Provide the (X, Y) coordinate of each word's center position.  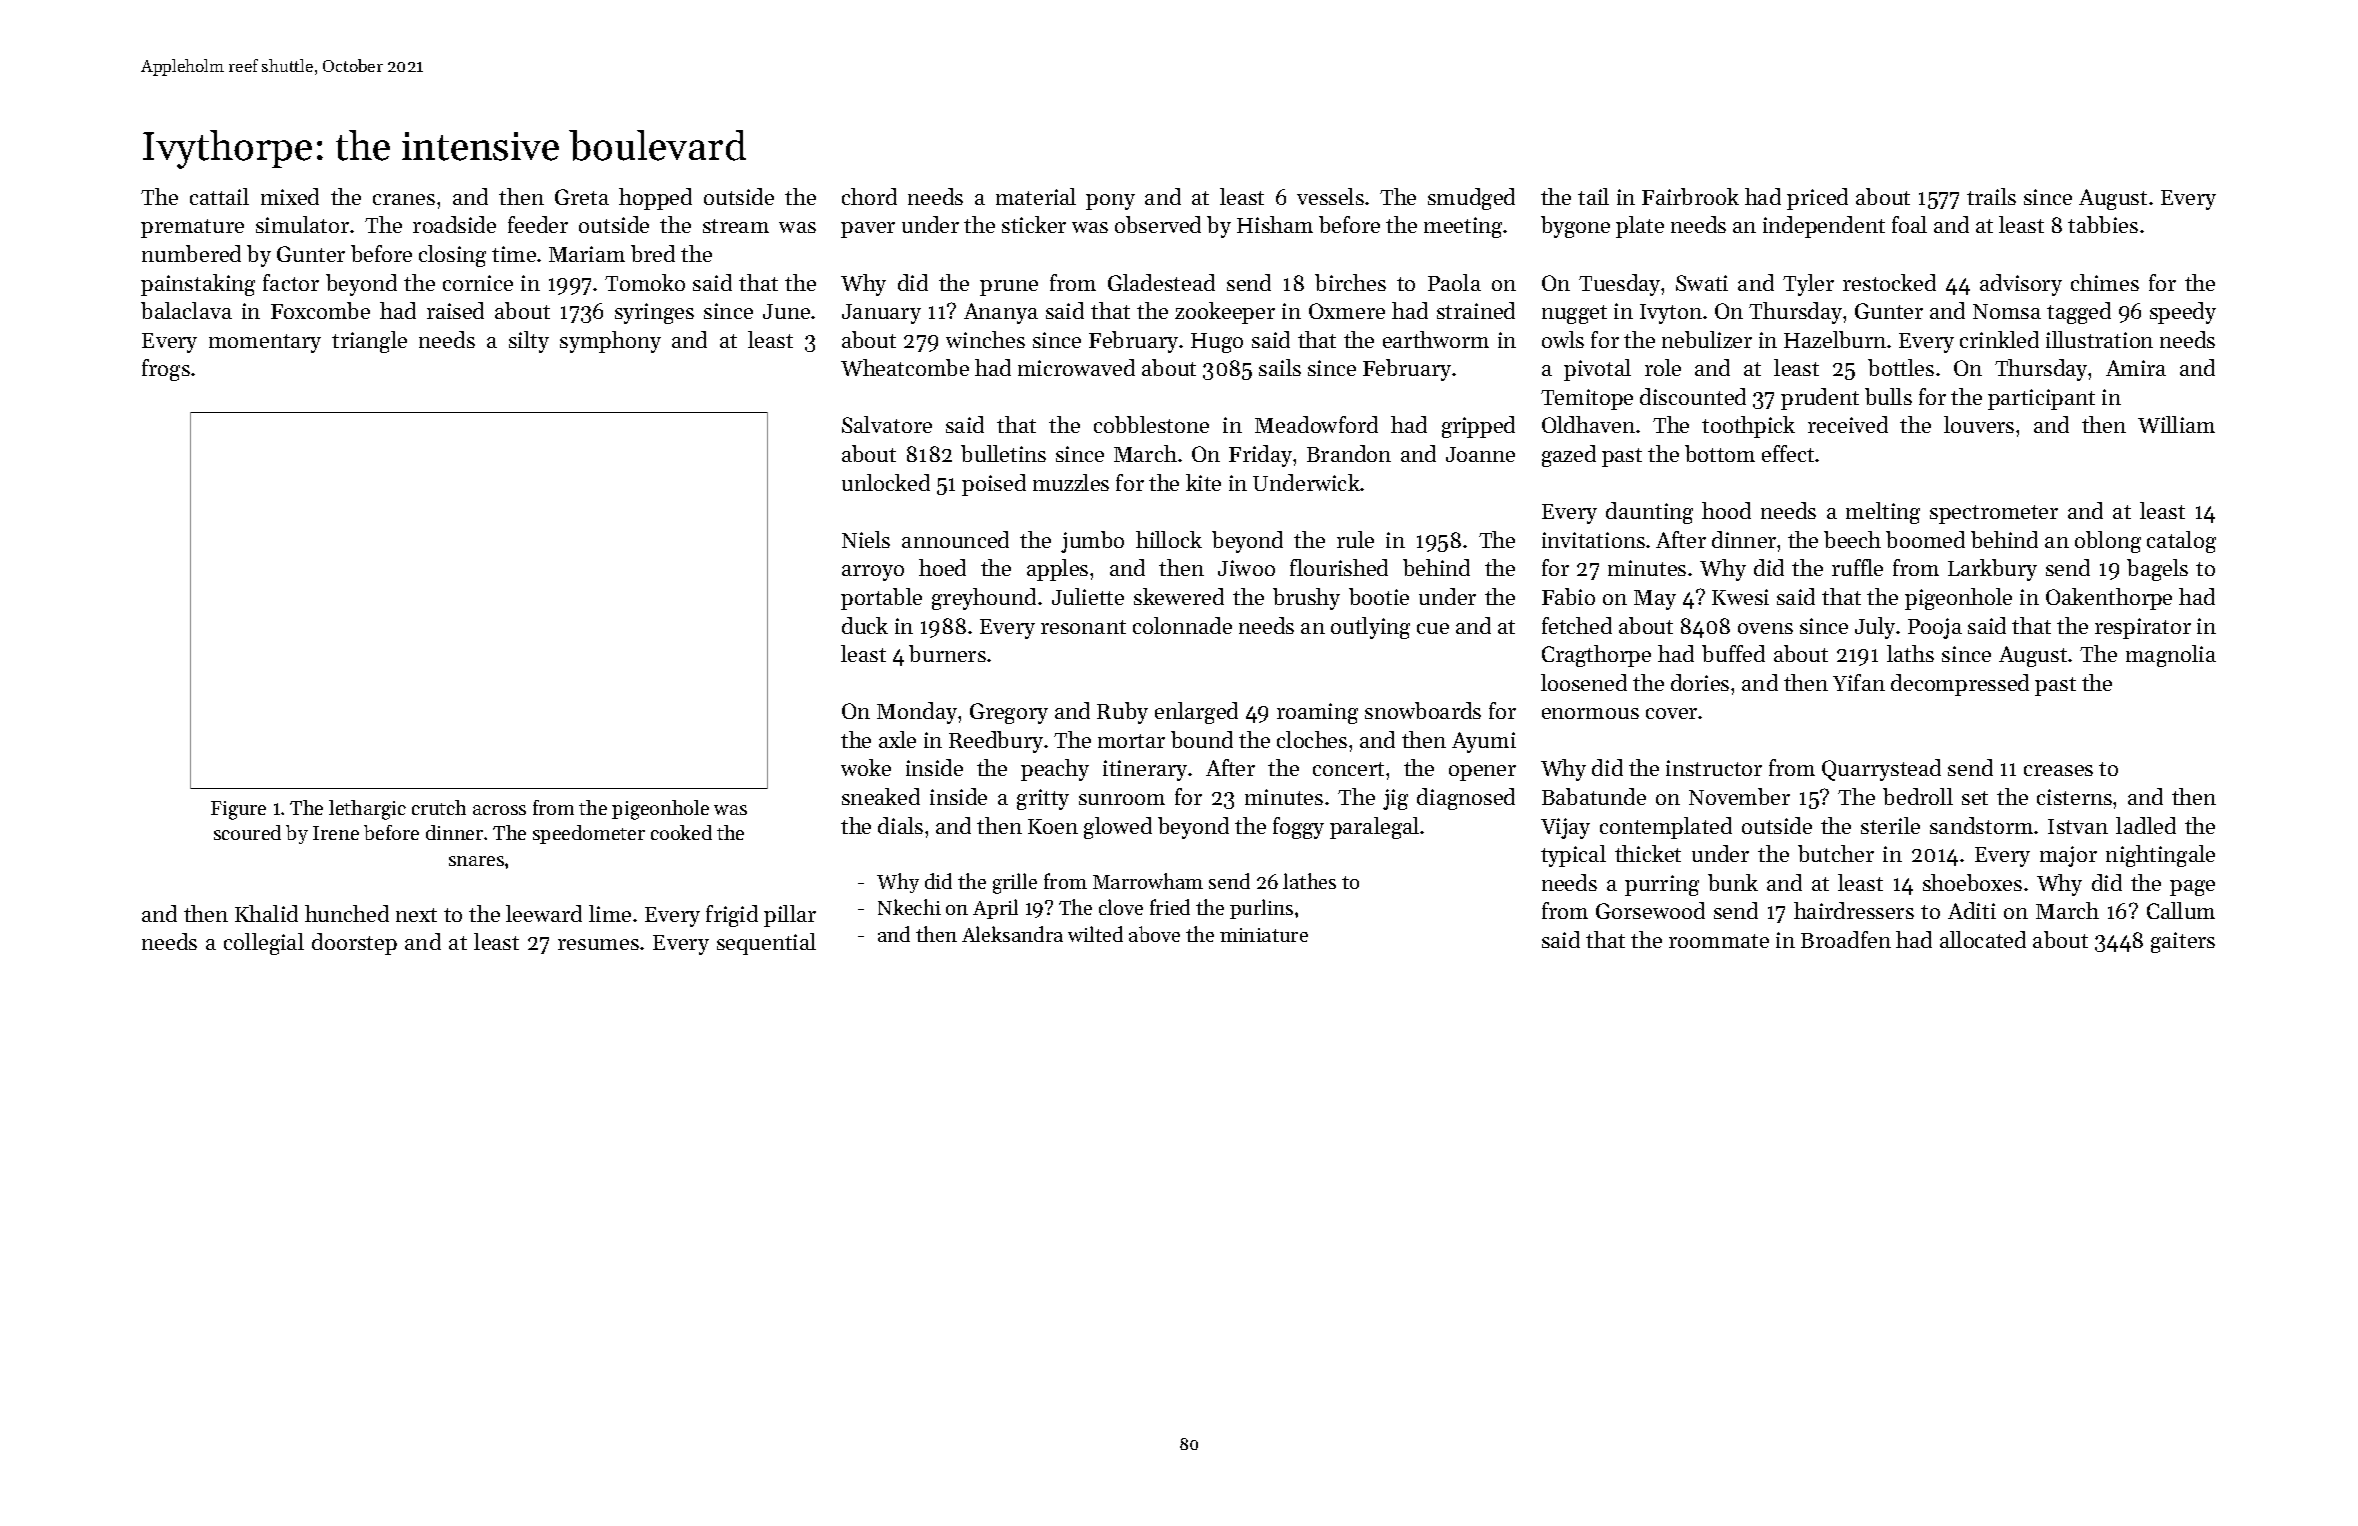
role (1663, 367)
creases (2058, 770)
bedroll (1918, 796)
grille (1015, 883)
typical (1573, 856)
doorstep (354, 944)
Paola (1454, 282)
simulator (302, 224)
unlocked (886, 482)
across (499, 810)
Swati (1702, 283)
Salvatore (887, 424)
